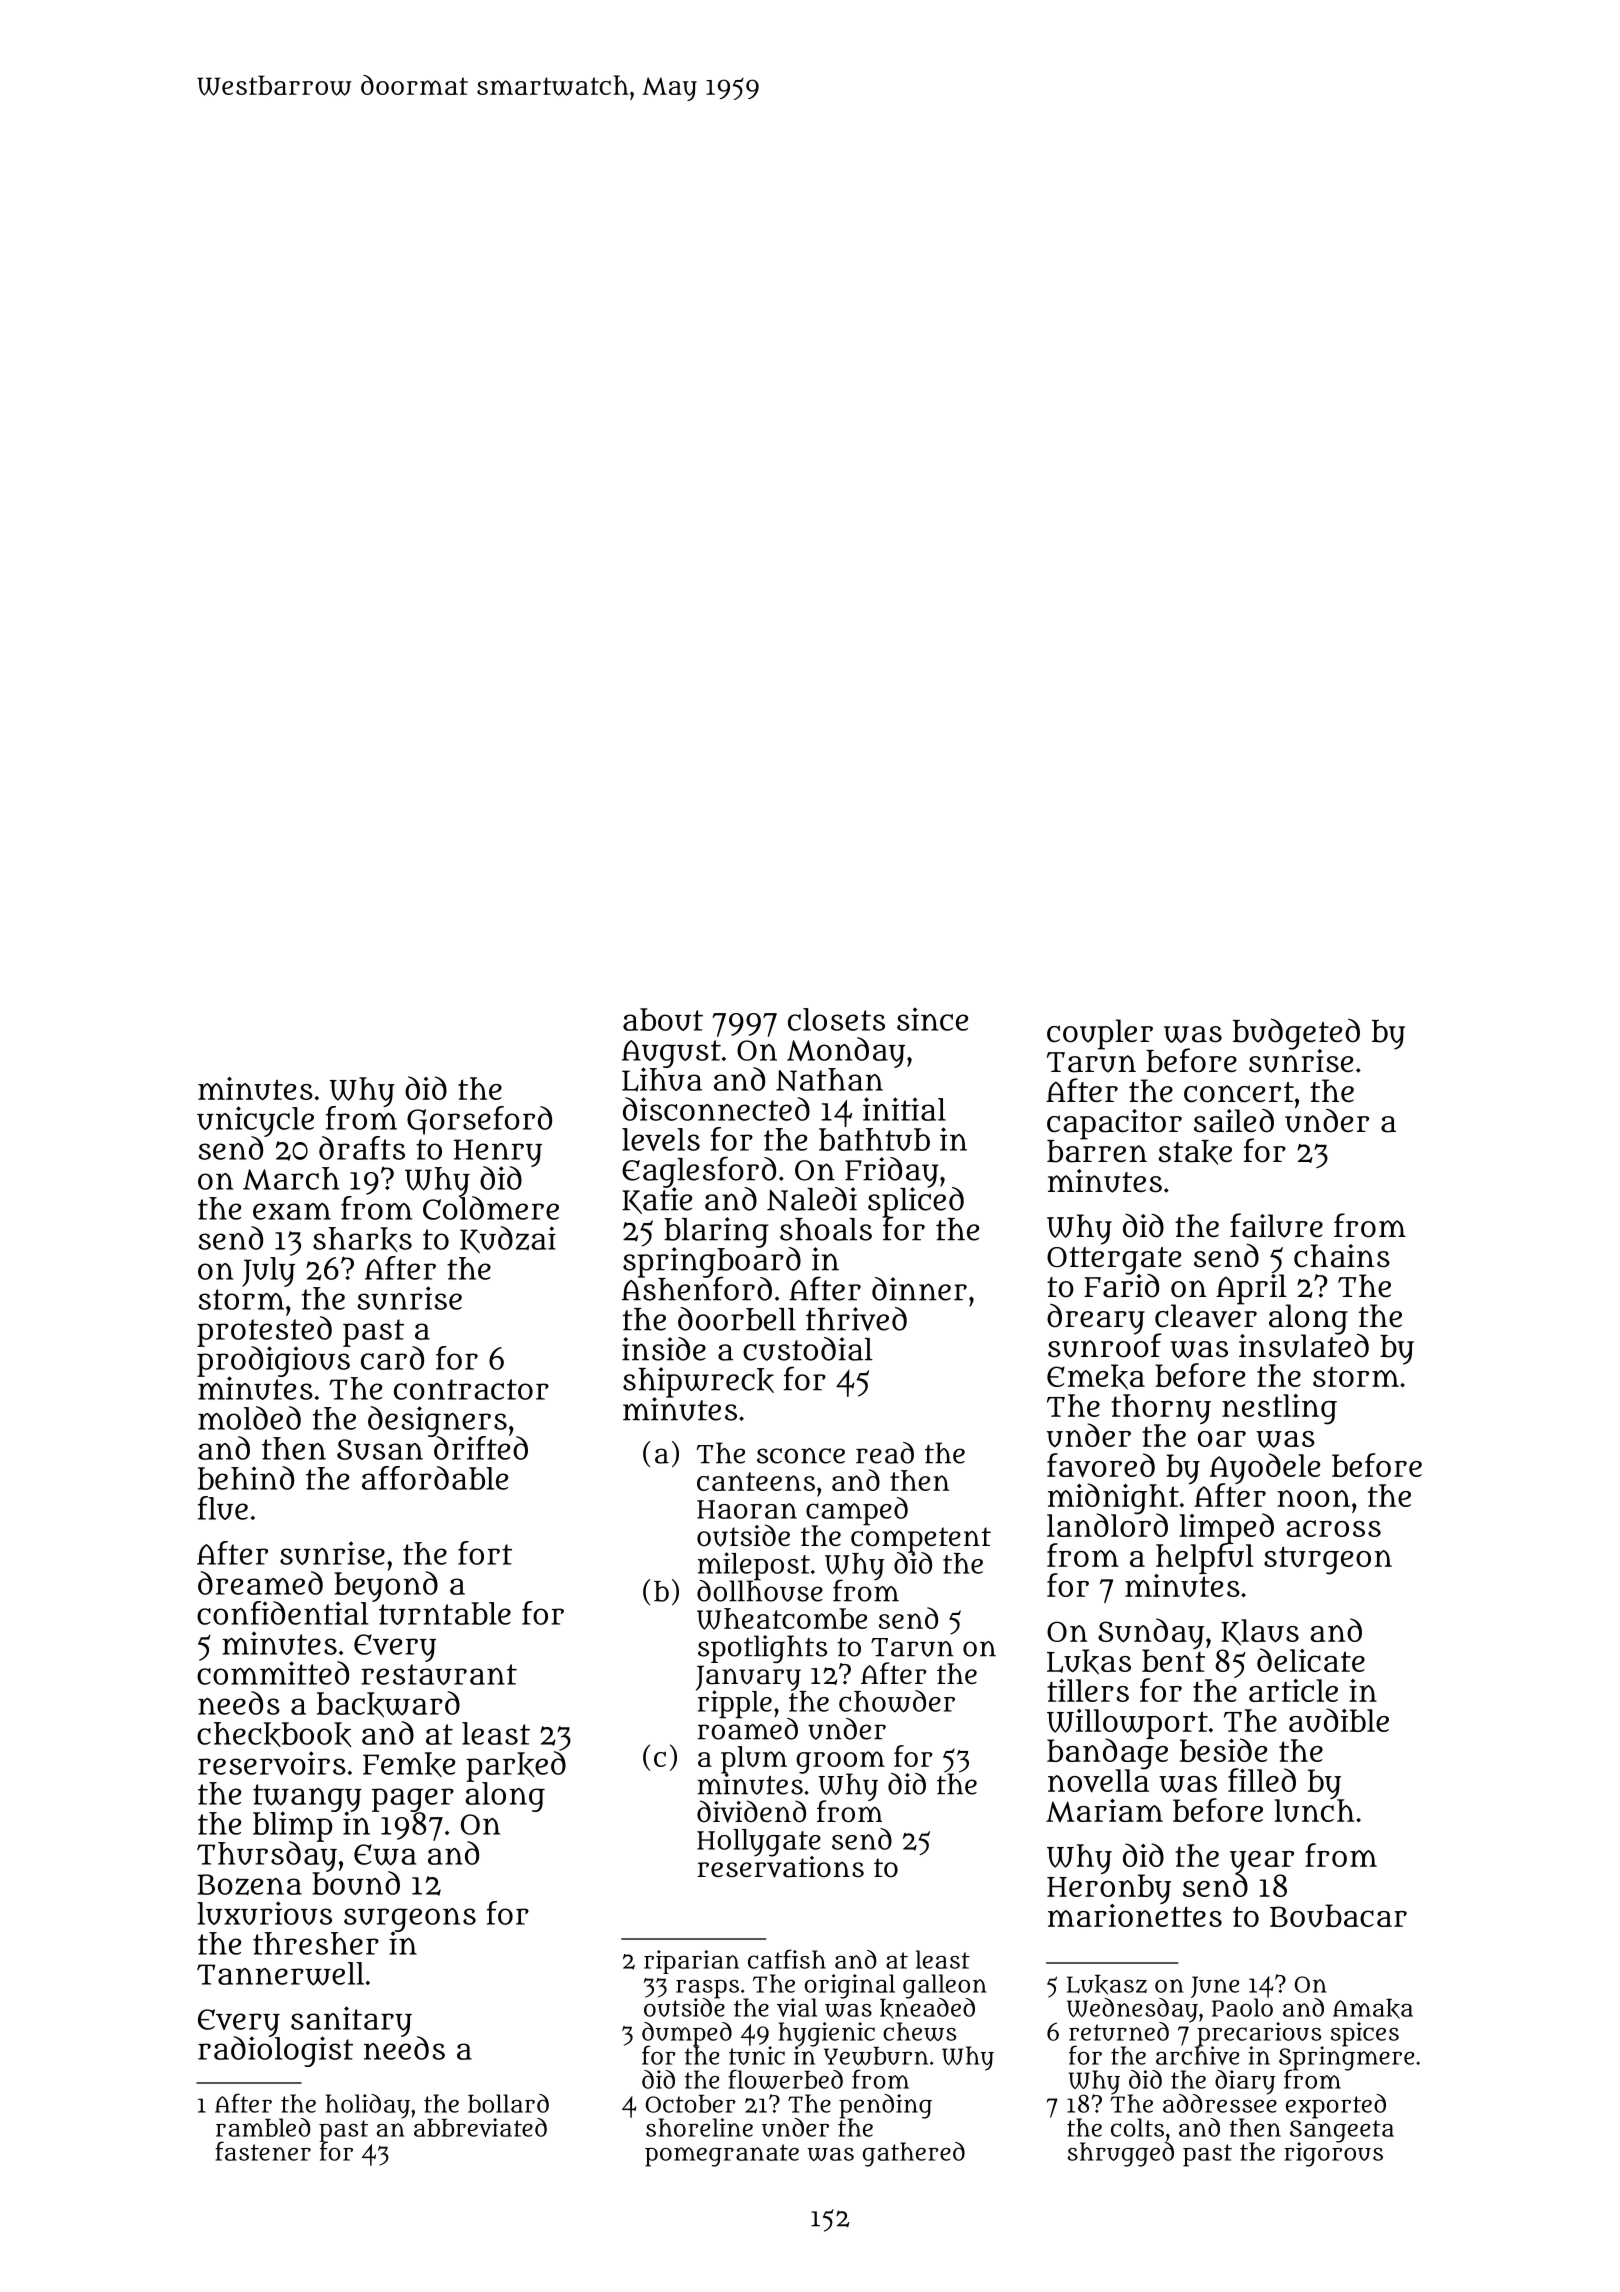 The height and width of the screenshot is (2292, 1620). Describe the element at coordinates (663, 1019) in the screenshot. I see `about` at that location.
